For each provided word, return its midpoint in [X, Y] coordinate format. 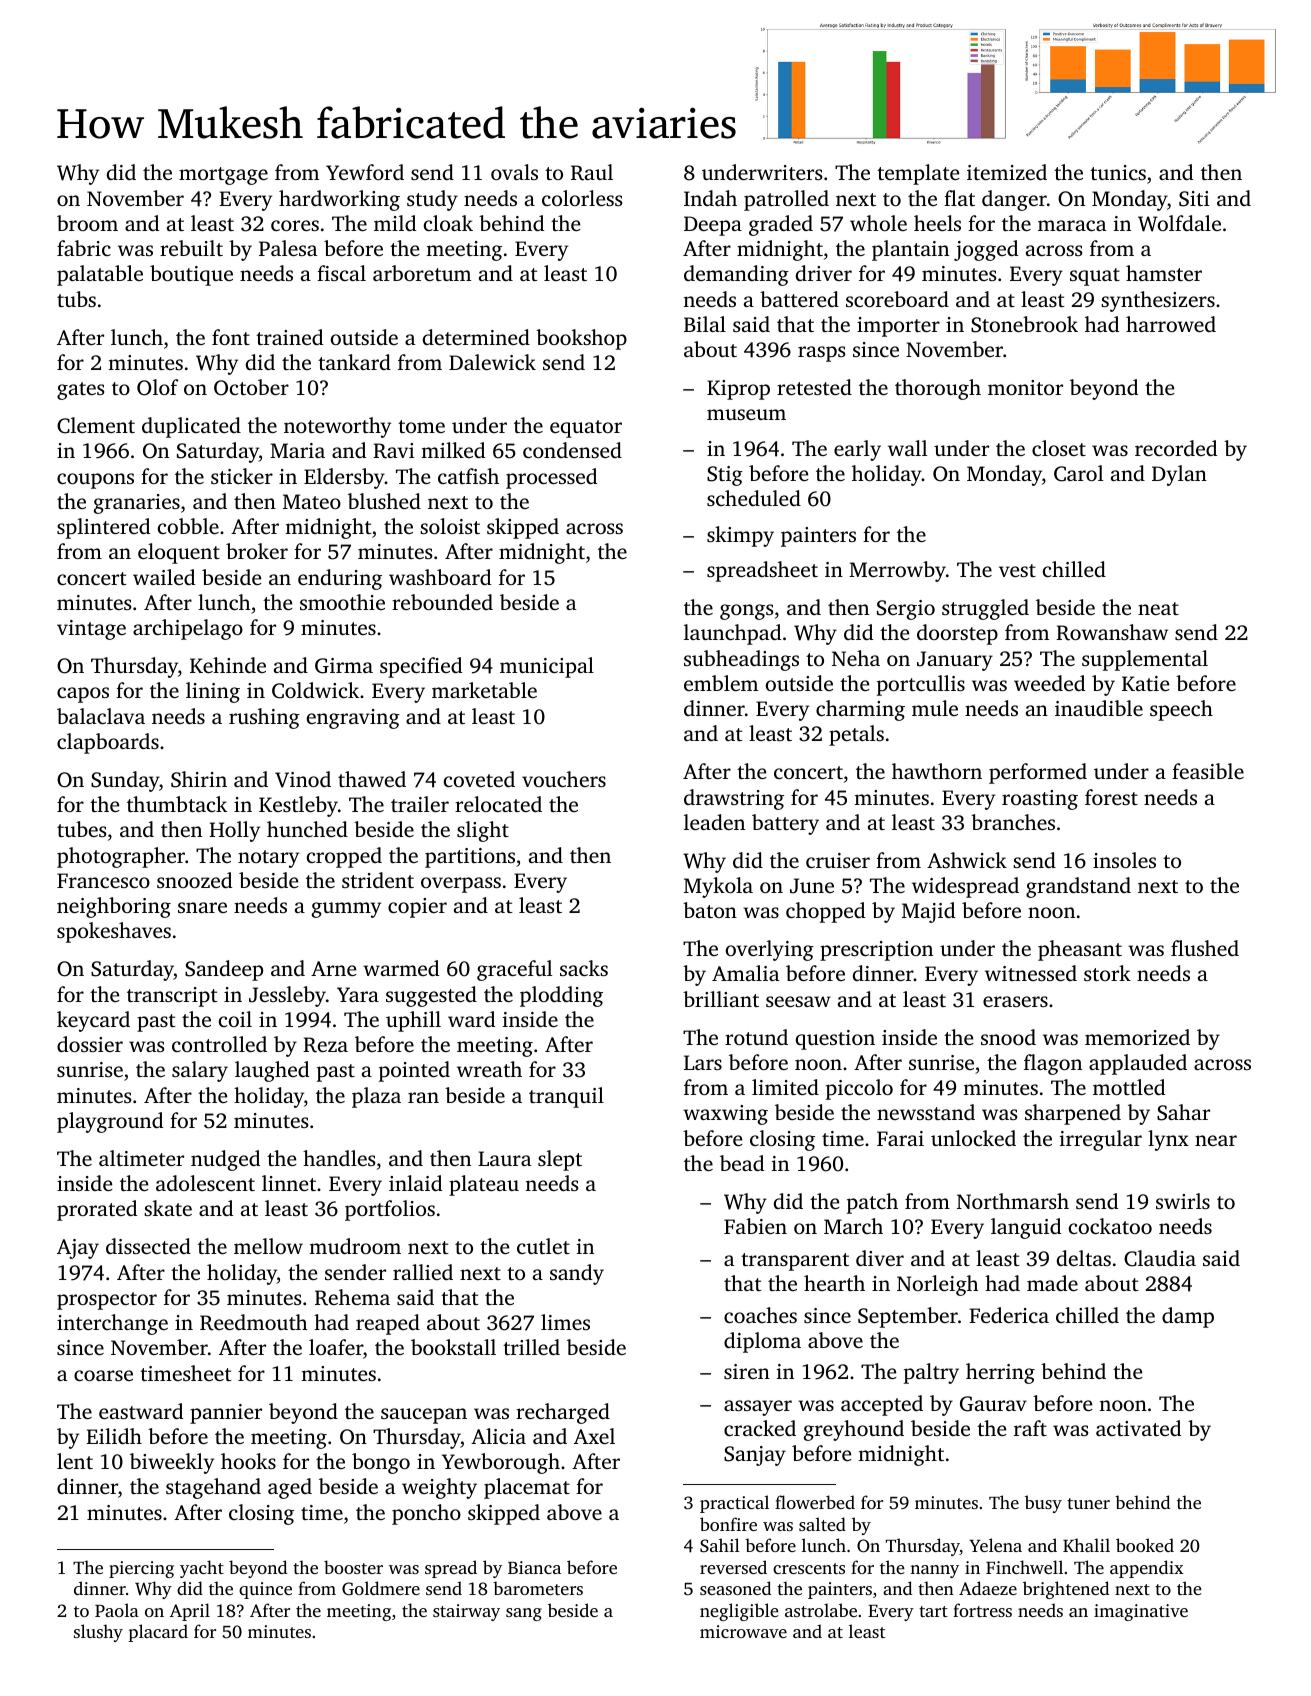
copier [417, 908]
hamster [1164, 273]
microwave [743, 1631]
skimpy [740, 536]
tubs [76, 299]
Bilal [705, 324]
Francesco [103, 880]
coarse [103, 1375]
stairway [466, 1612]
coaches [760, 1315]
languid [1026, 1228]
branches [1013, 822]
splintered [103, 528]
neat [1158, 608]
